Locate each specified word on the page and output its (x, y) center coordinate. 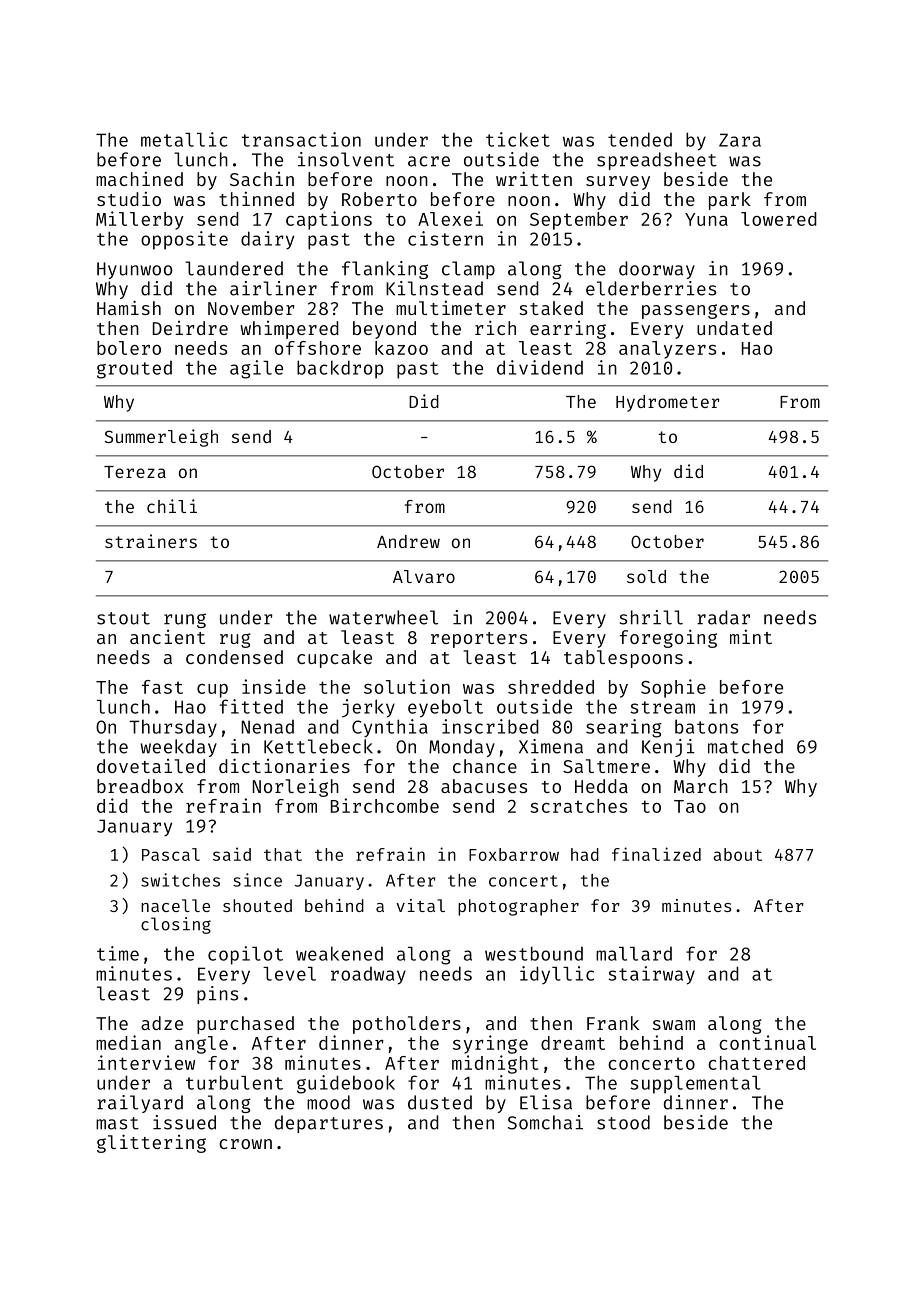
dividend (540, 367)
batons (706, 726)
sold (646, 576)
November (251, 308)
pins (217, 995)
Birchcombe (385, 805)
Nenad (268, 726)
